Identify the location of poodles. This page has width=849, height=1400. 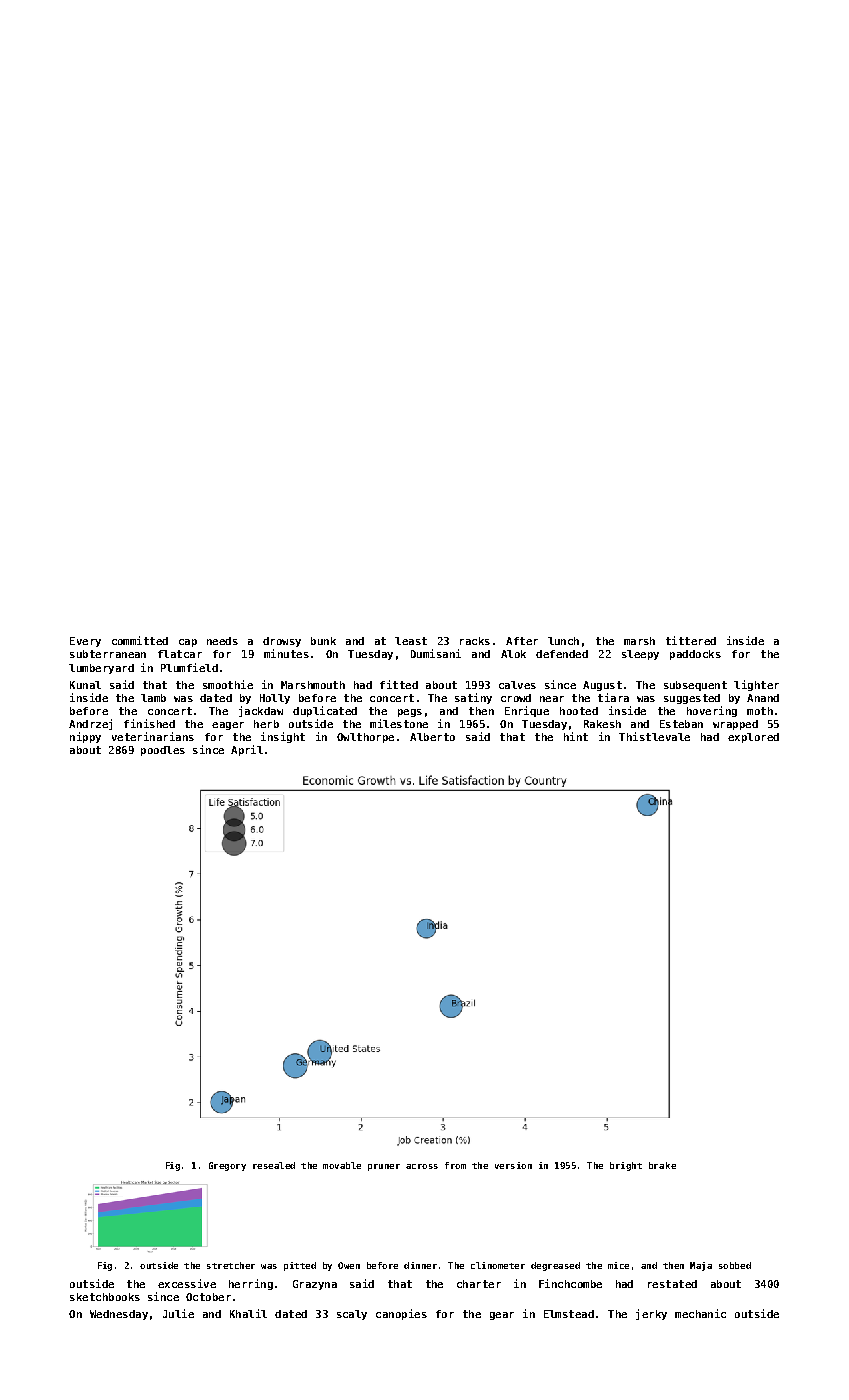
(163, 751).
